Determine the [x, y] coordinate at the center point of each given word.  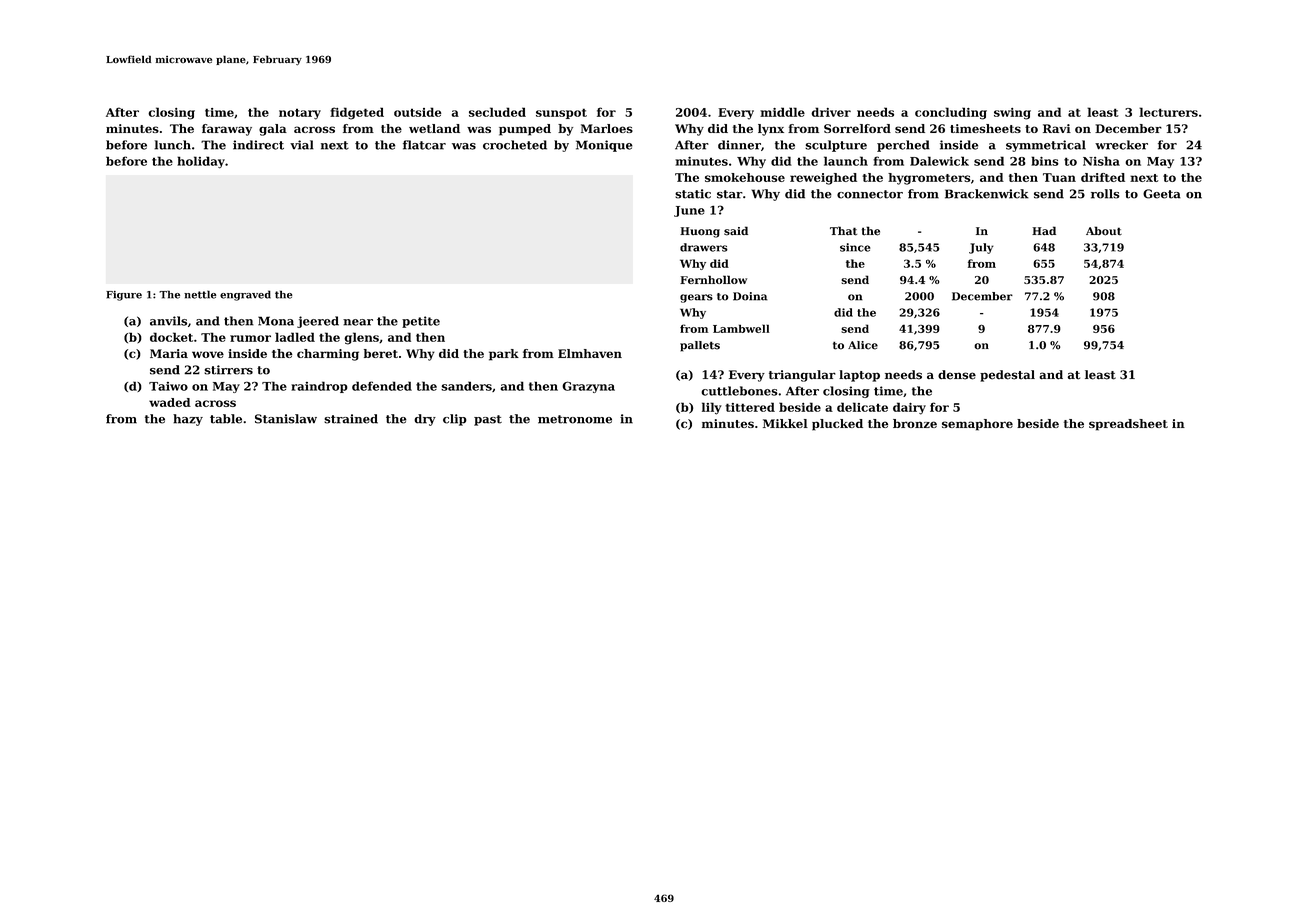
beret [381, 353]
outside [417, 112]
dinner [739, 145]
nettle [200, 294]
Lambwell [741, 328]
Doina [750, 296]
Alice [863, 345]
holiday [201, 162]
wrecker [1121, 145]
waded [170, 402]
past [488, 420]
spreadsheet [1128, 425]
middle [782, 112]
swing [1012, 114]
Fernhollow [713, 279]
